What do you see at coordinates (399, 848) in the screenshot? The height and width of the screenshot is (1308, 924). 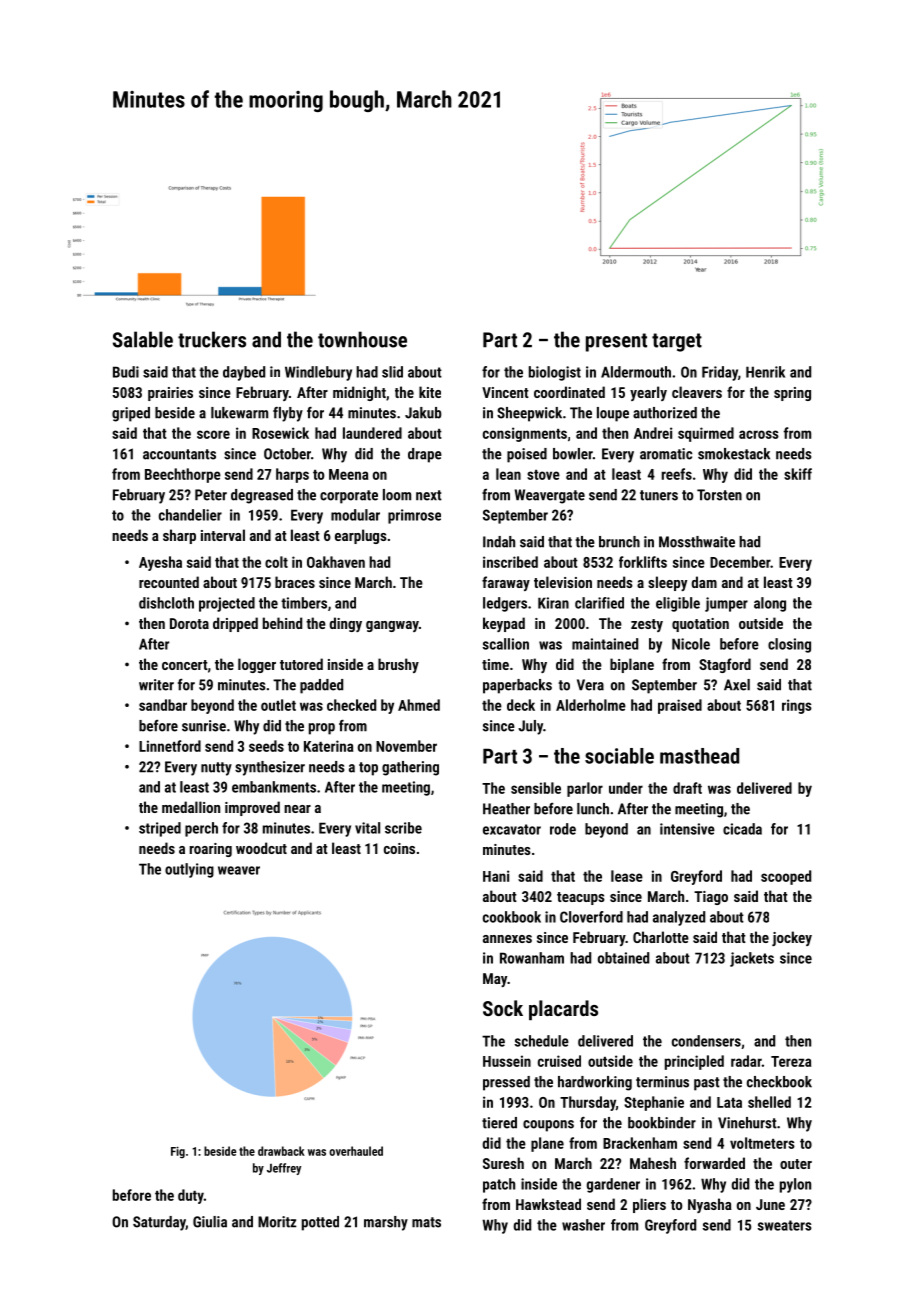 I see `coins` at bounding box center [399, 848].
